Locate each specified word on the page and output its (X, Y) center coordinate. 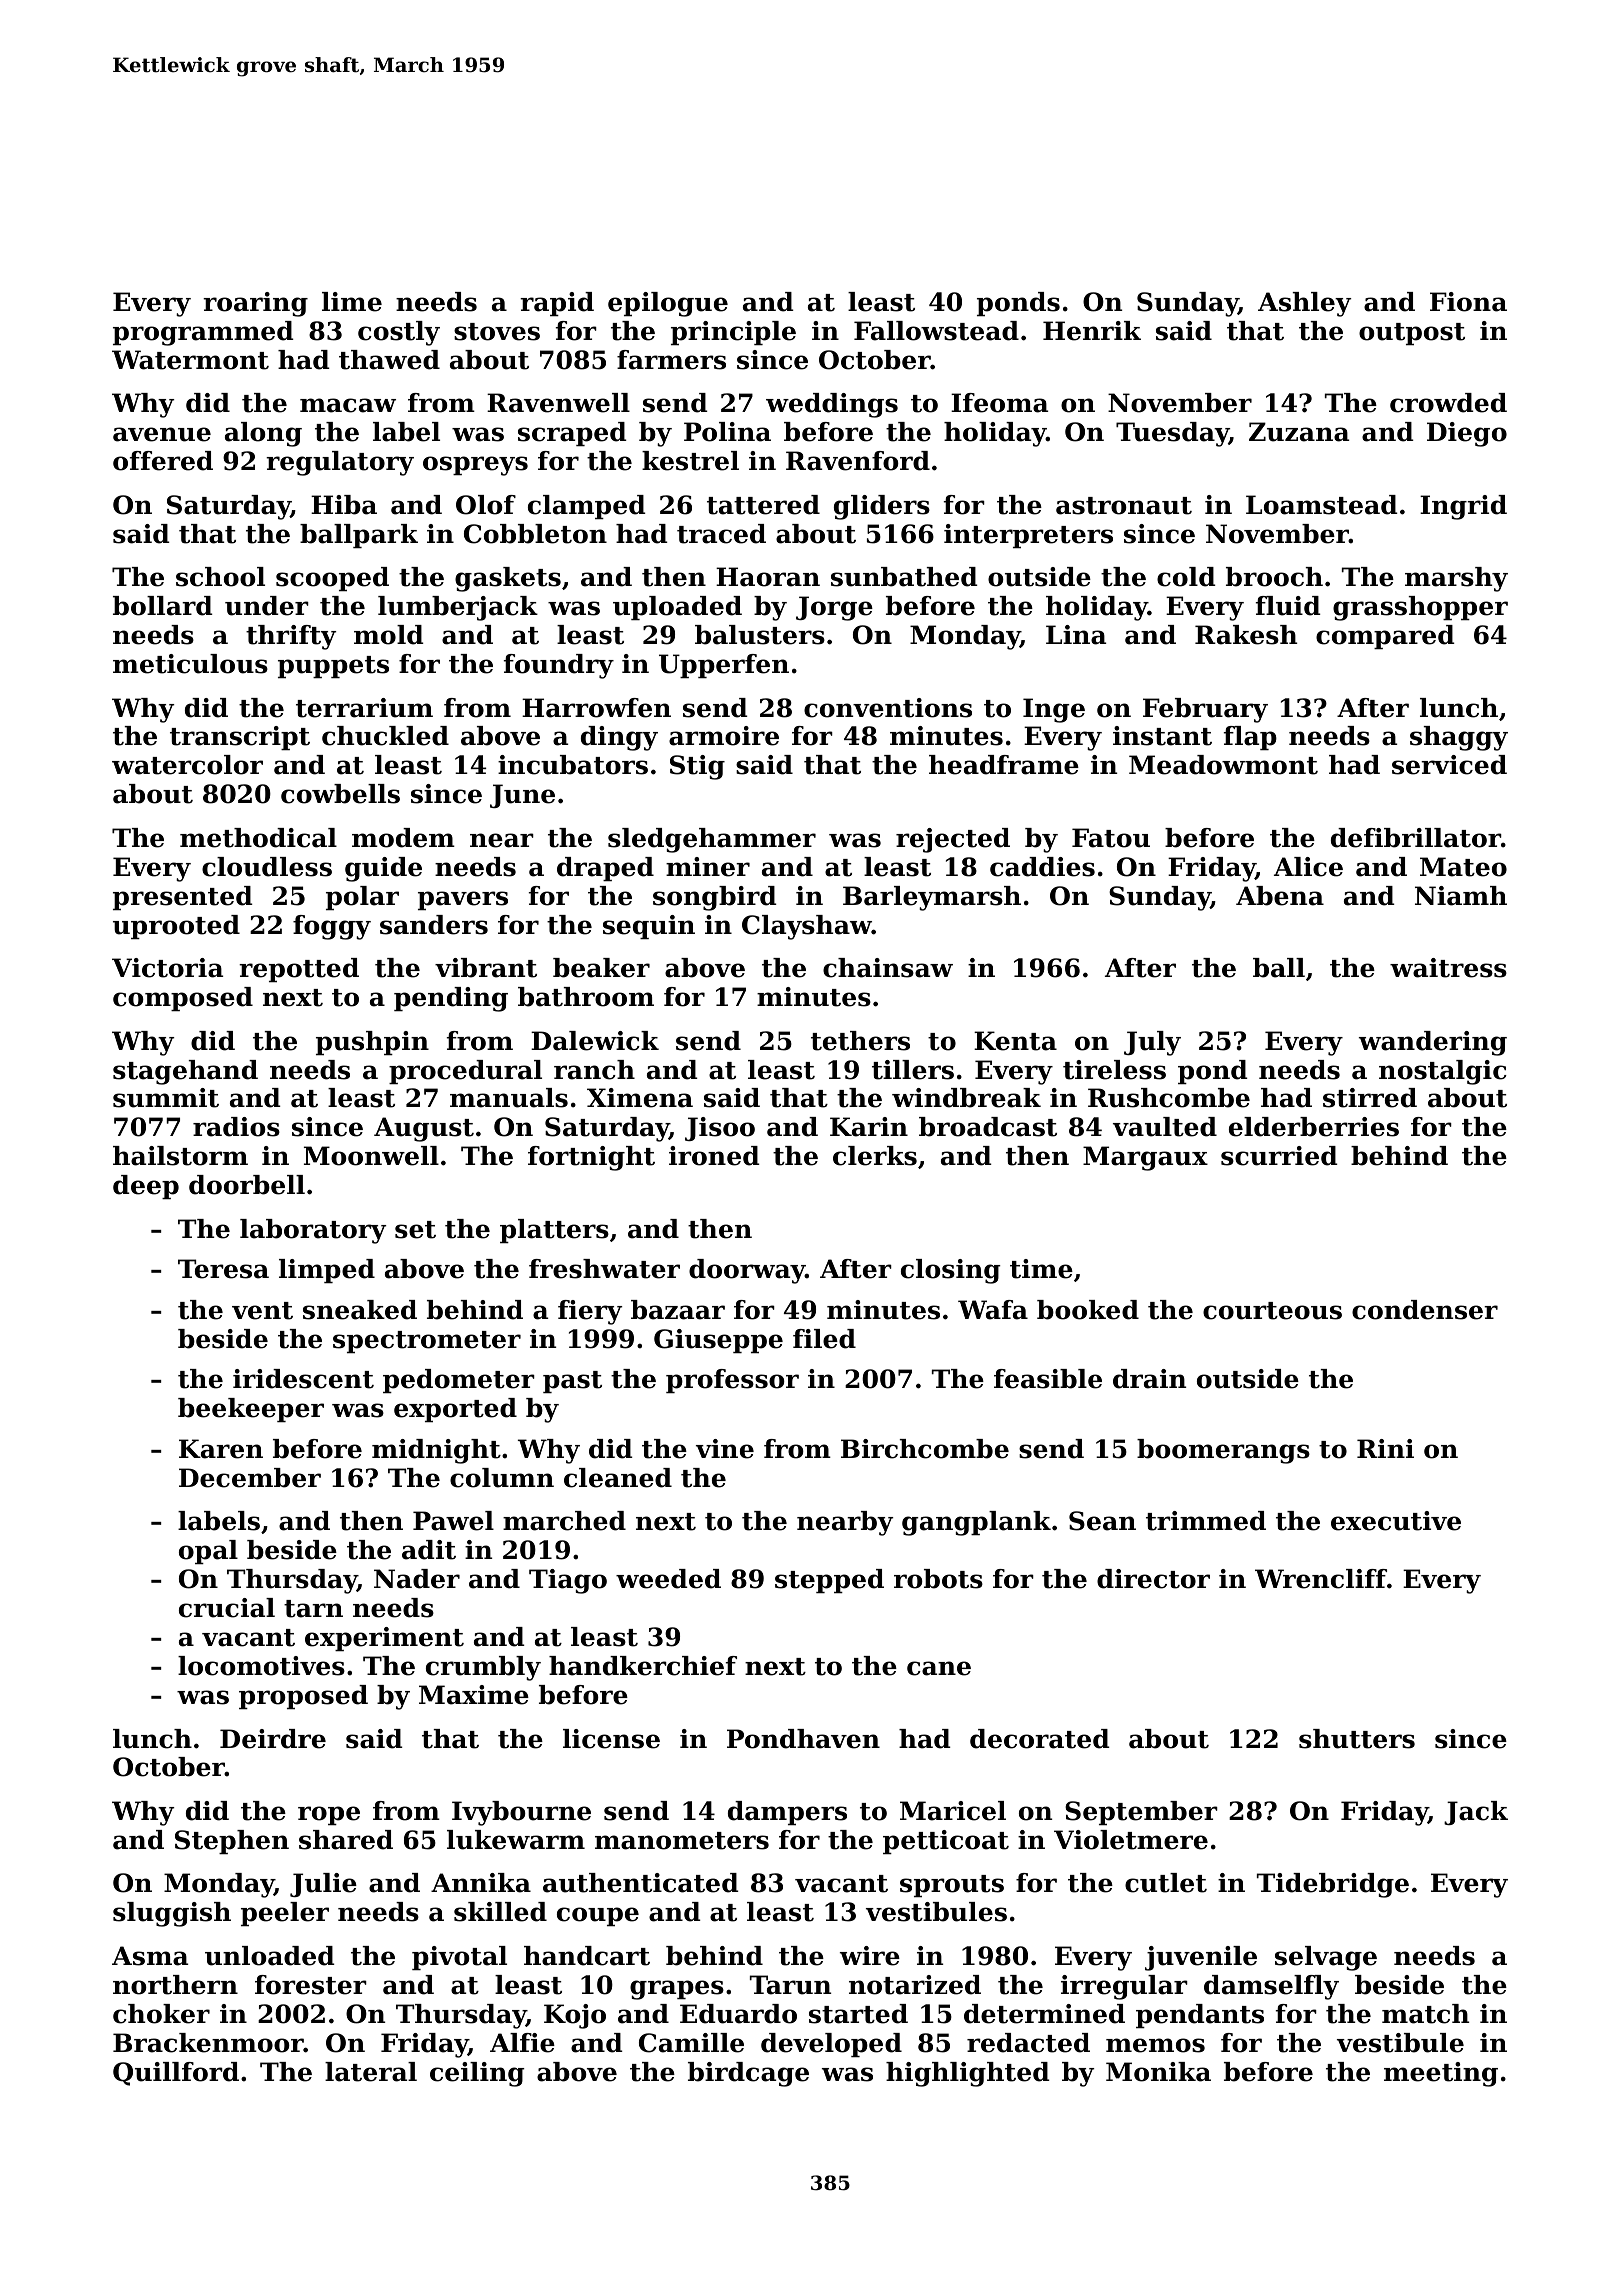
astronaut (1124, 506)
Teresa (223, 1269)
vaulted (1165, 1127)
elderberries (1314, 1127)
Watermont (190, 360)
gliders (882, 507)
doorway (747, 1271)
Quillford (176, 2074)
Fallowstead (936, 331)
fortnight (591, 1158)
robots (938, 1579)
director (1153, 1579)
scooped (332, 579)
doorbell (247, 1185)
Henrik (1092, 331)
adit (429, 1550)
